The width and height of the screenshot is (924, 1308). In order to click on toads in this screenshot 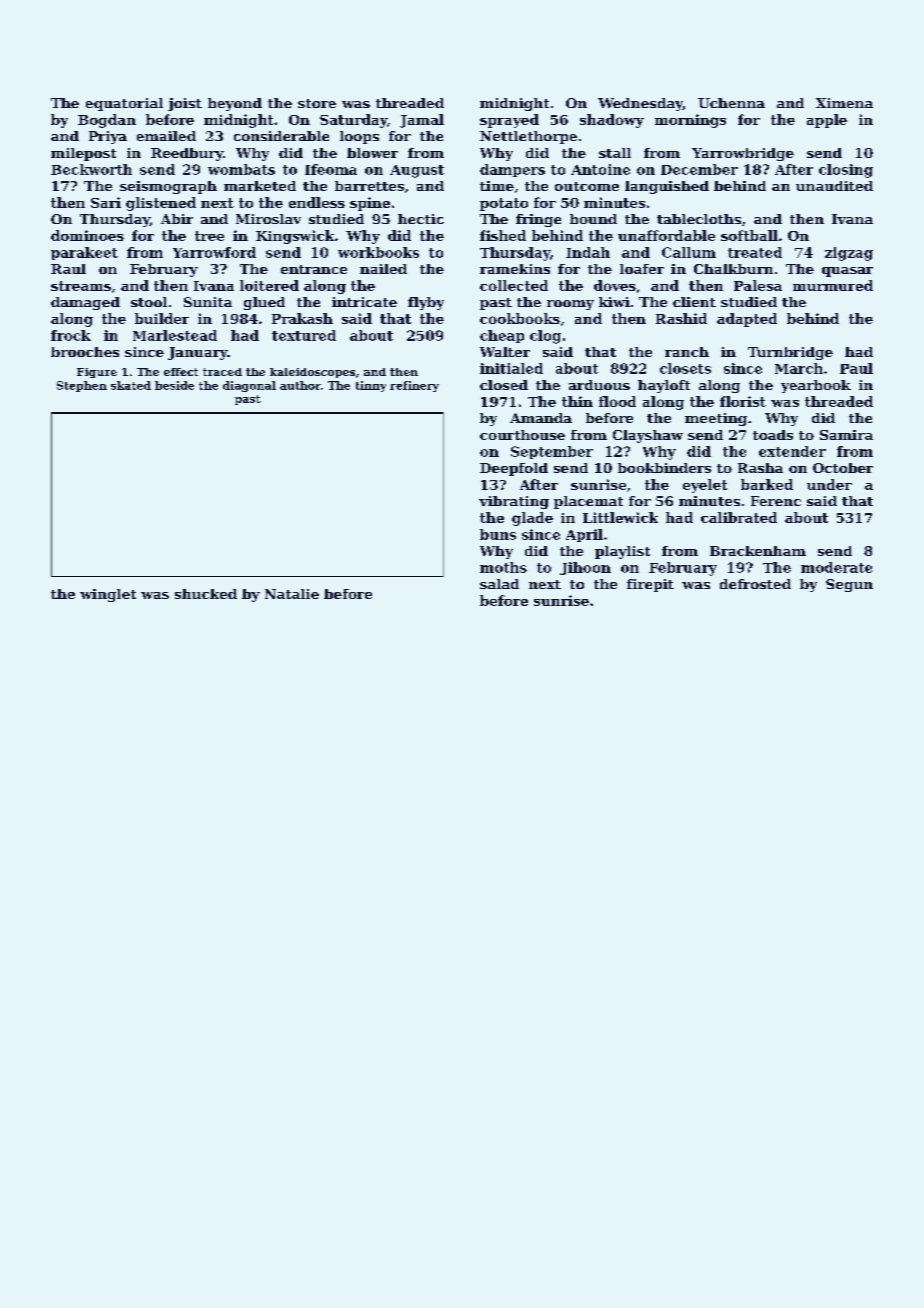, I will do `click(773, 435)`.
